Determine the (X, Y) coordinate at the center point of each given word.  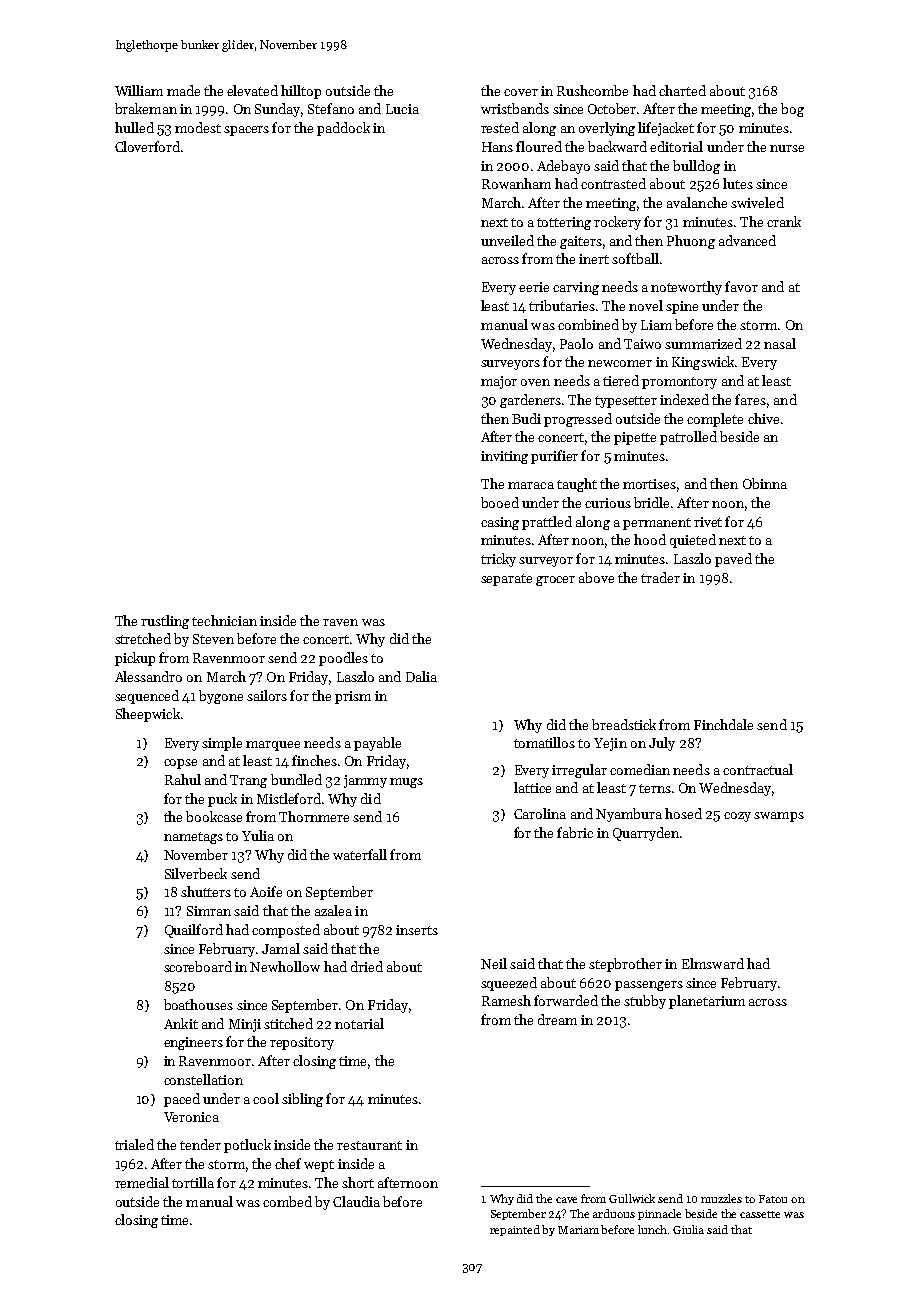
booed (500, 502)
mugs (406, 783)
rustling (165, 622)
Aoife (266, 891)
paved (733, 560)
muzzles (721, 1198)
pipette (635, 438)
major (499, 382)
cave (566, 1200)
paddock (343, 129)
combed (287, 1201)
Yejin (610, 744)
